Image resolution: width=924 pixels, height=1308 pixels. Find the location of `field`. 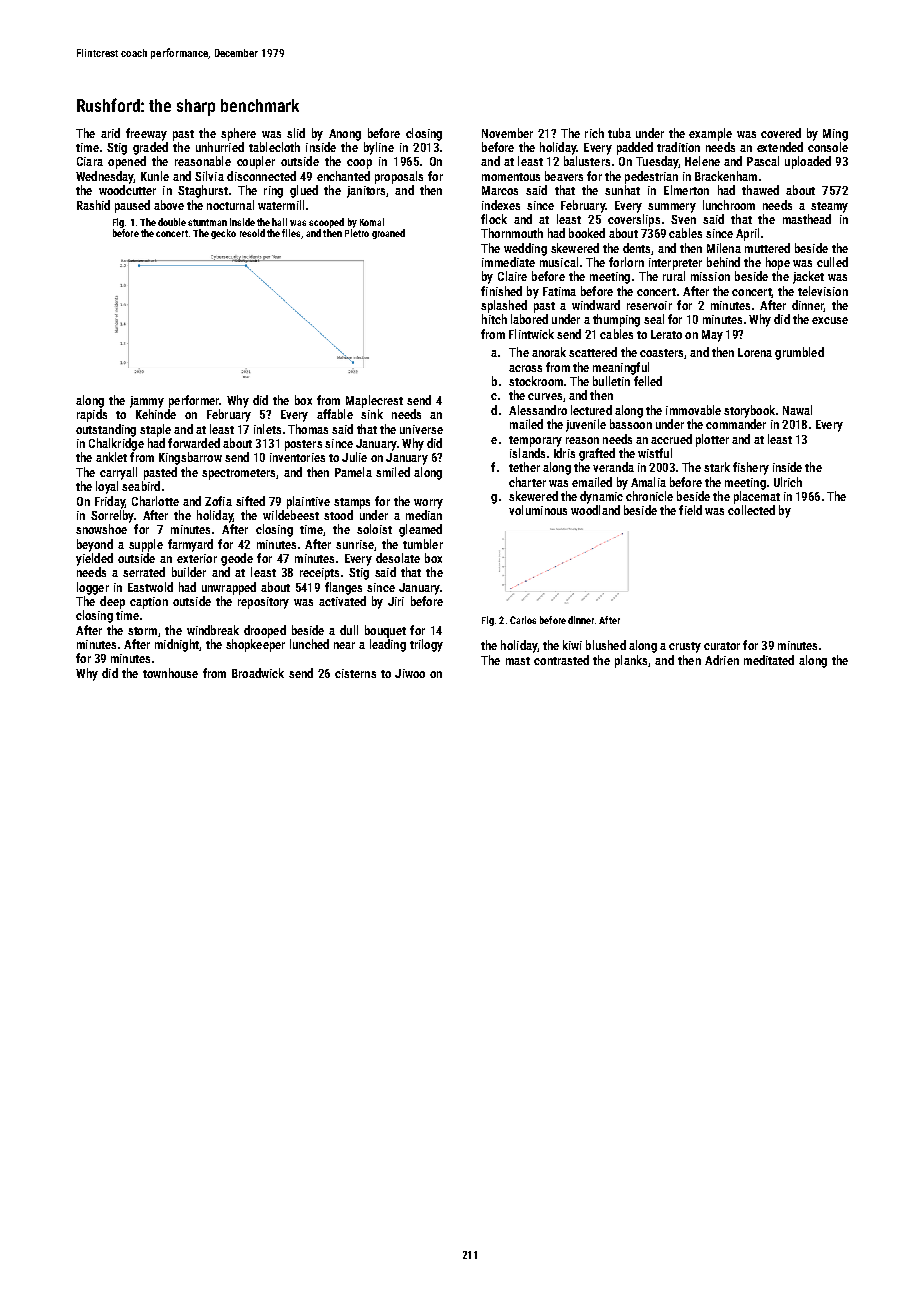

field is located at coordinates (690, 510).
